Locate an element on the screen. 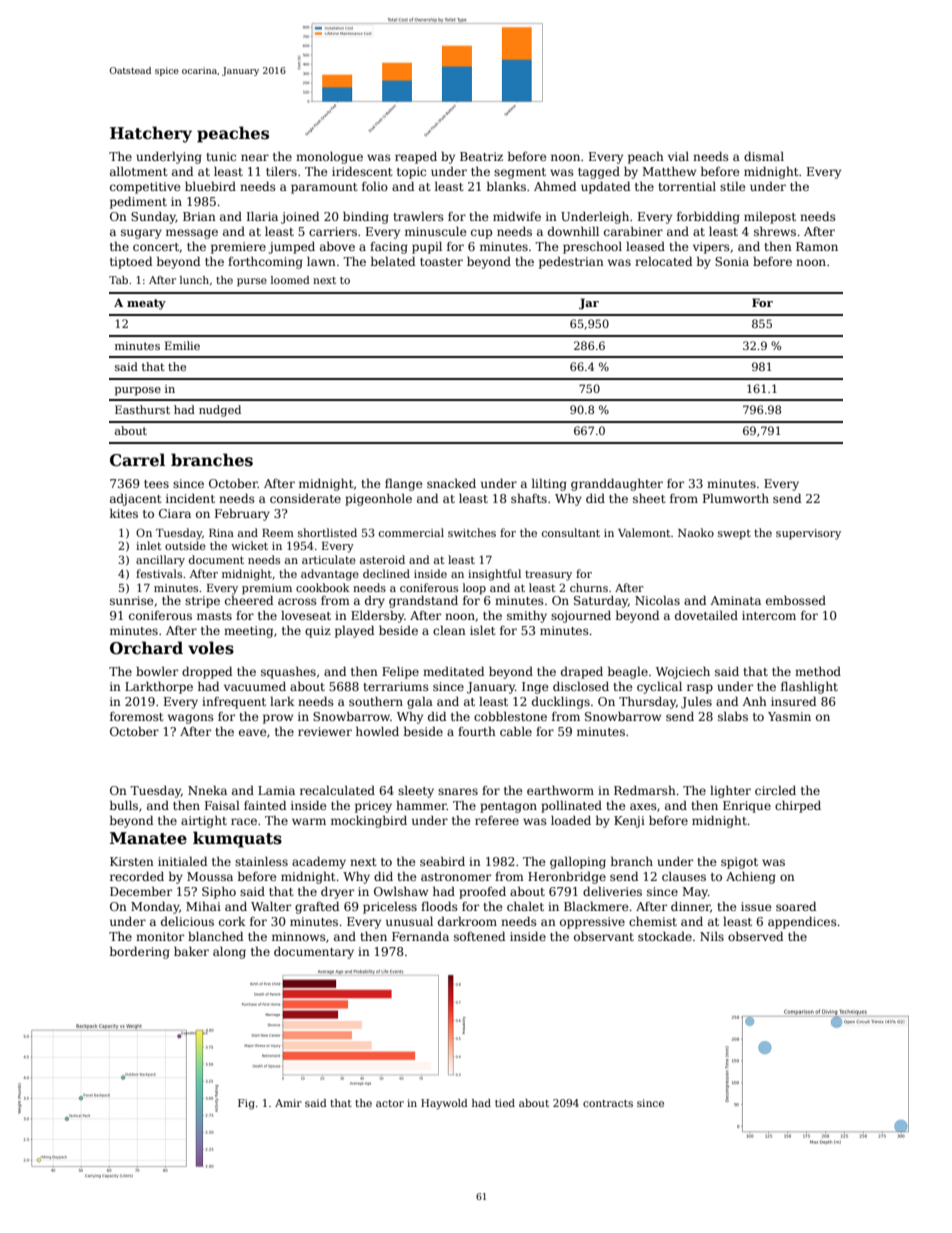  dismal is located at coordinates (764, 156).
